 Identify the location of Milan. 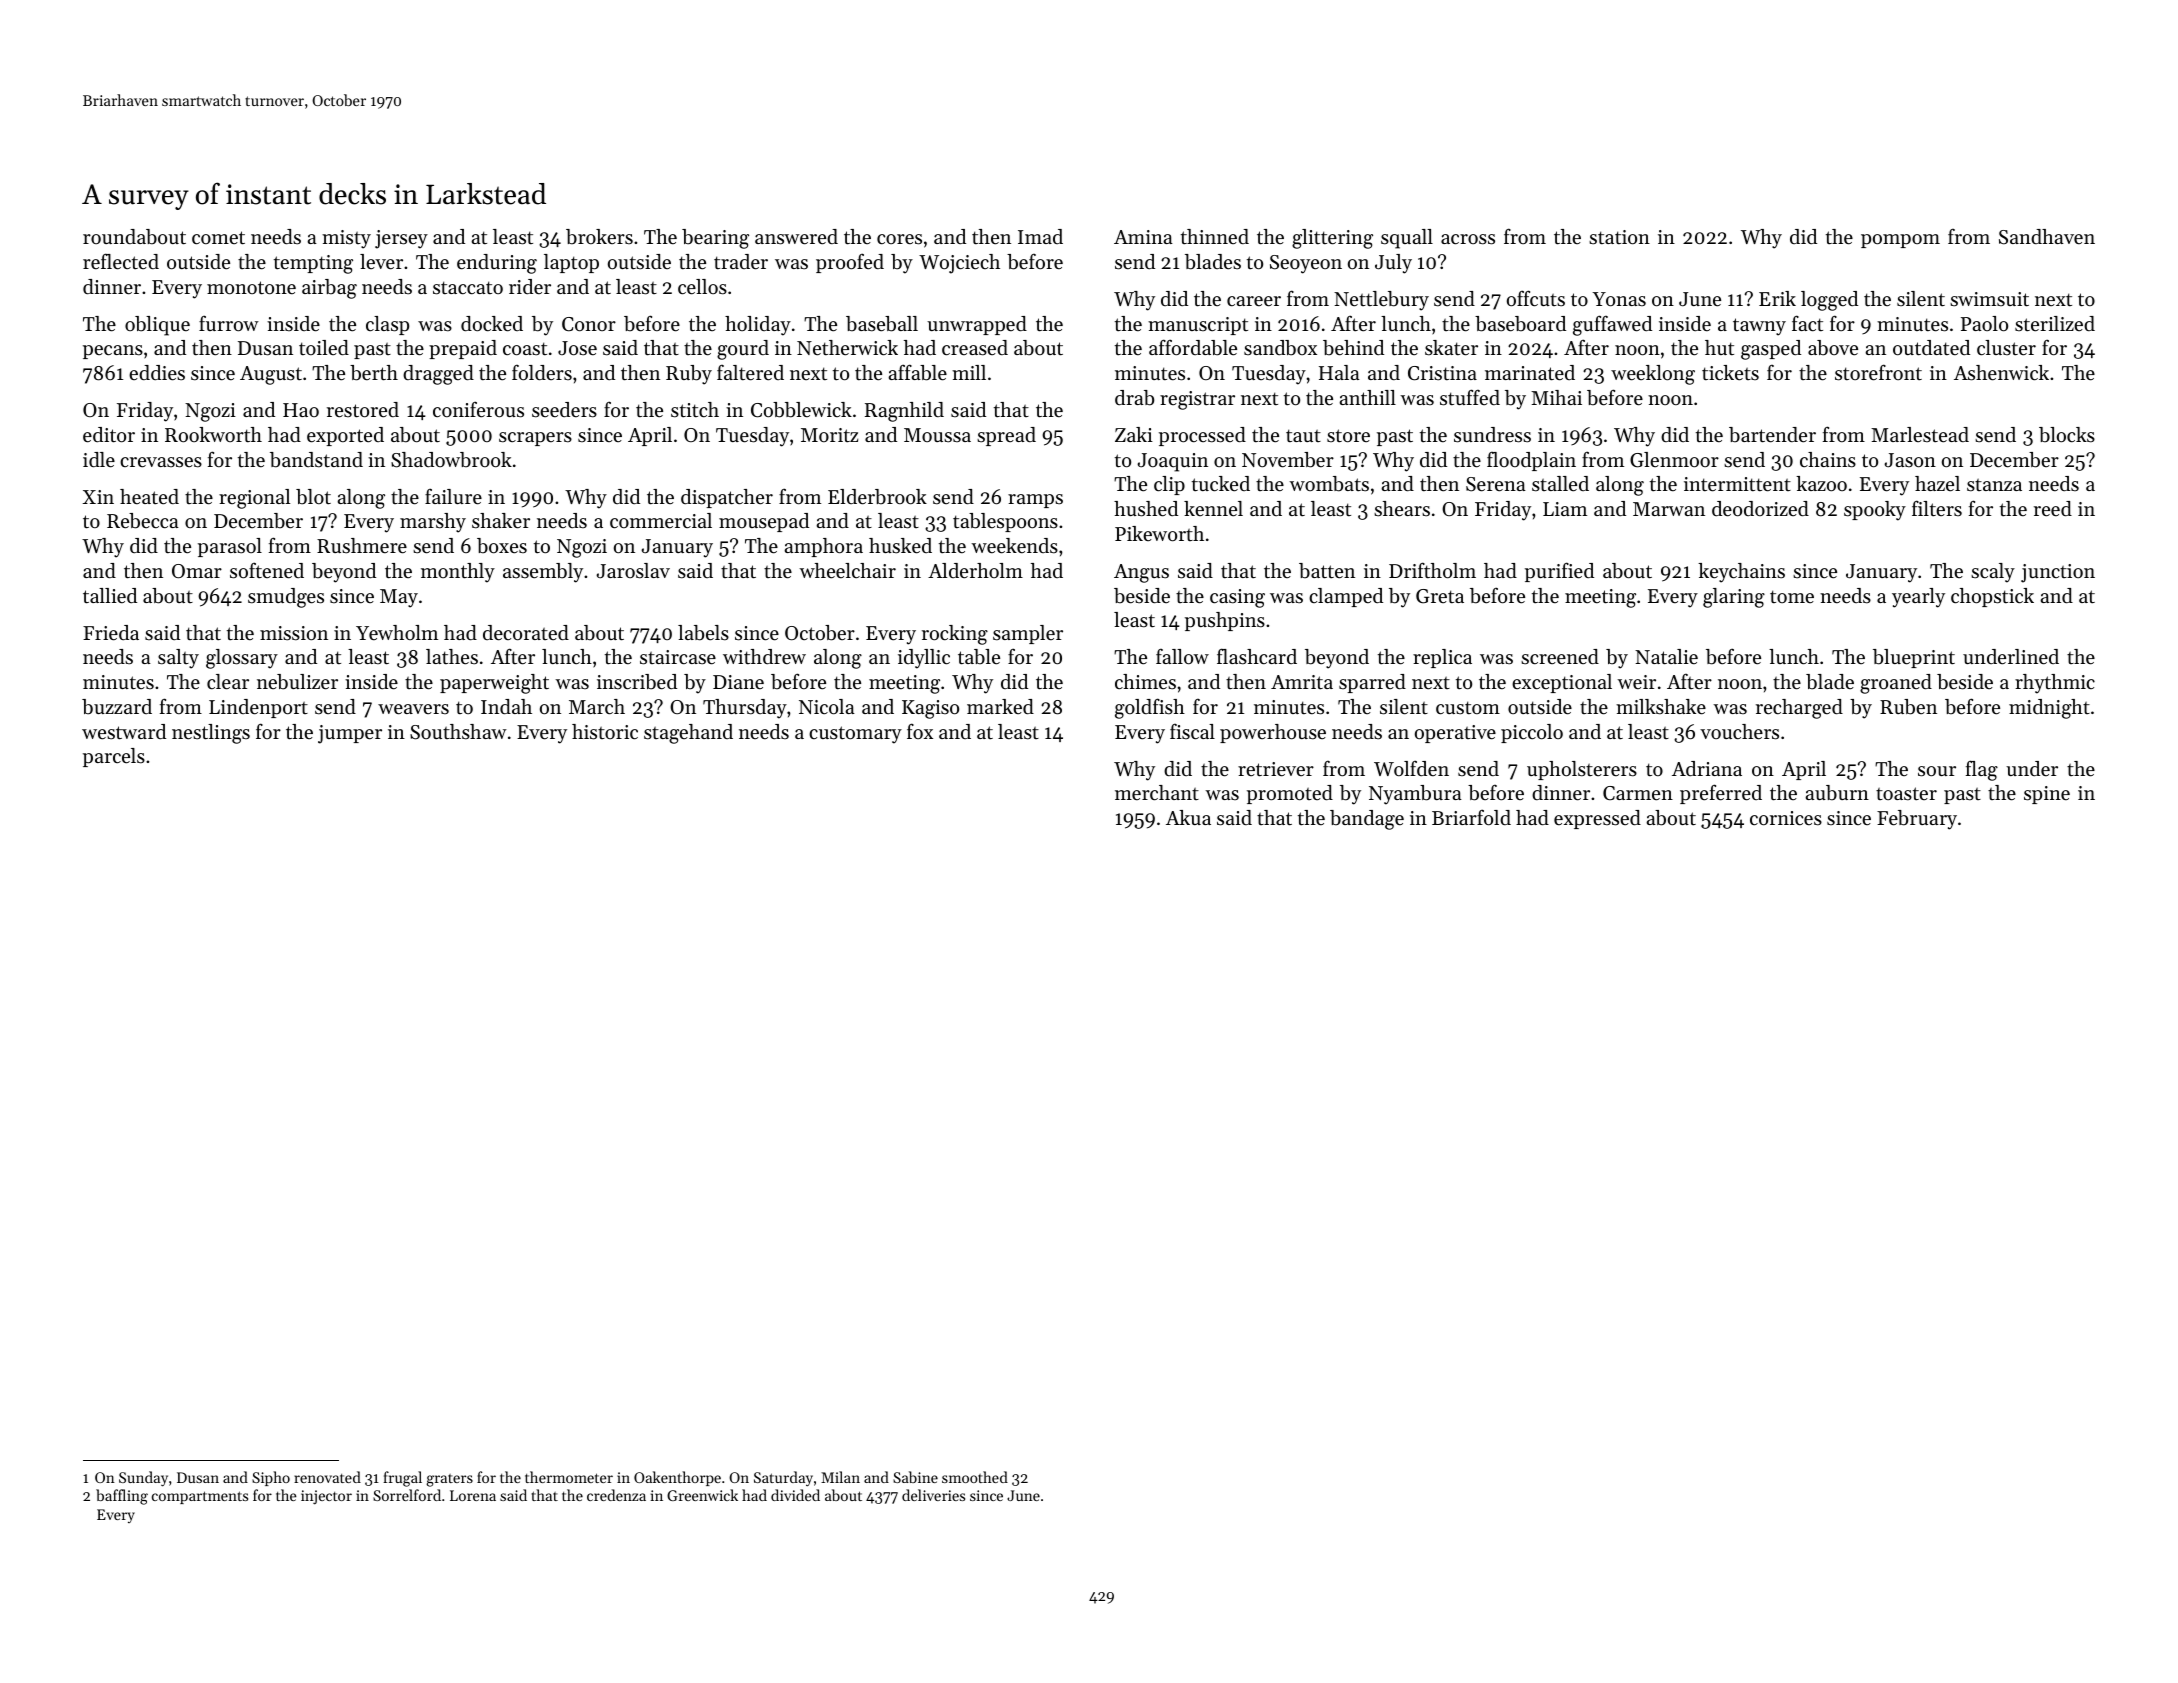
(840, 1477).
